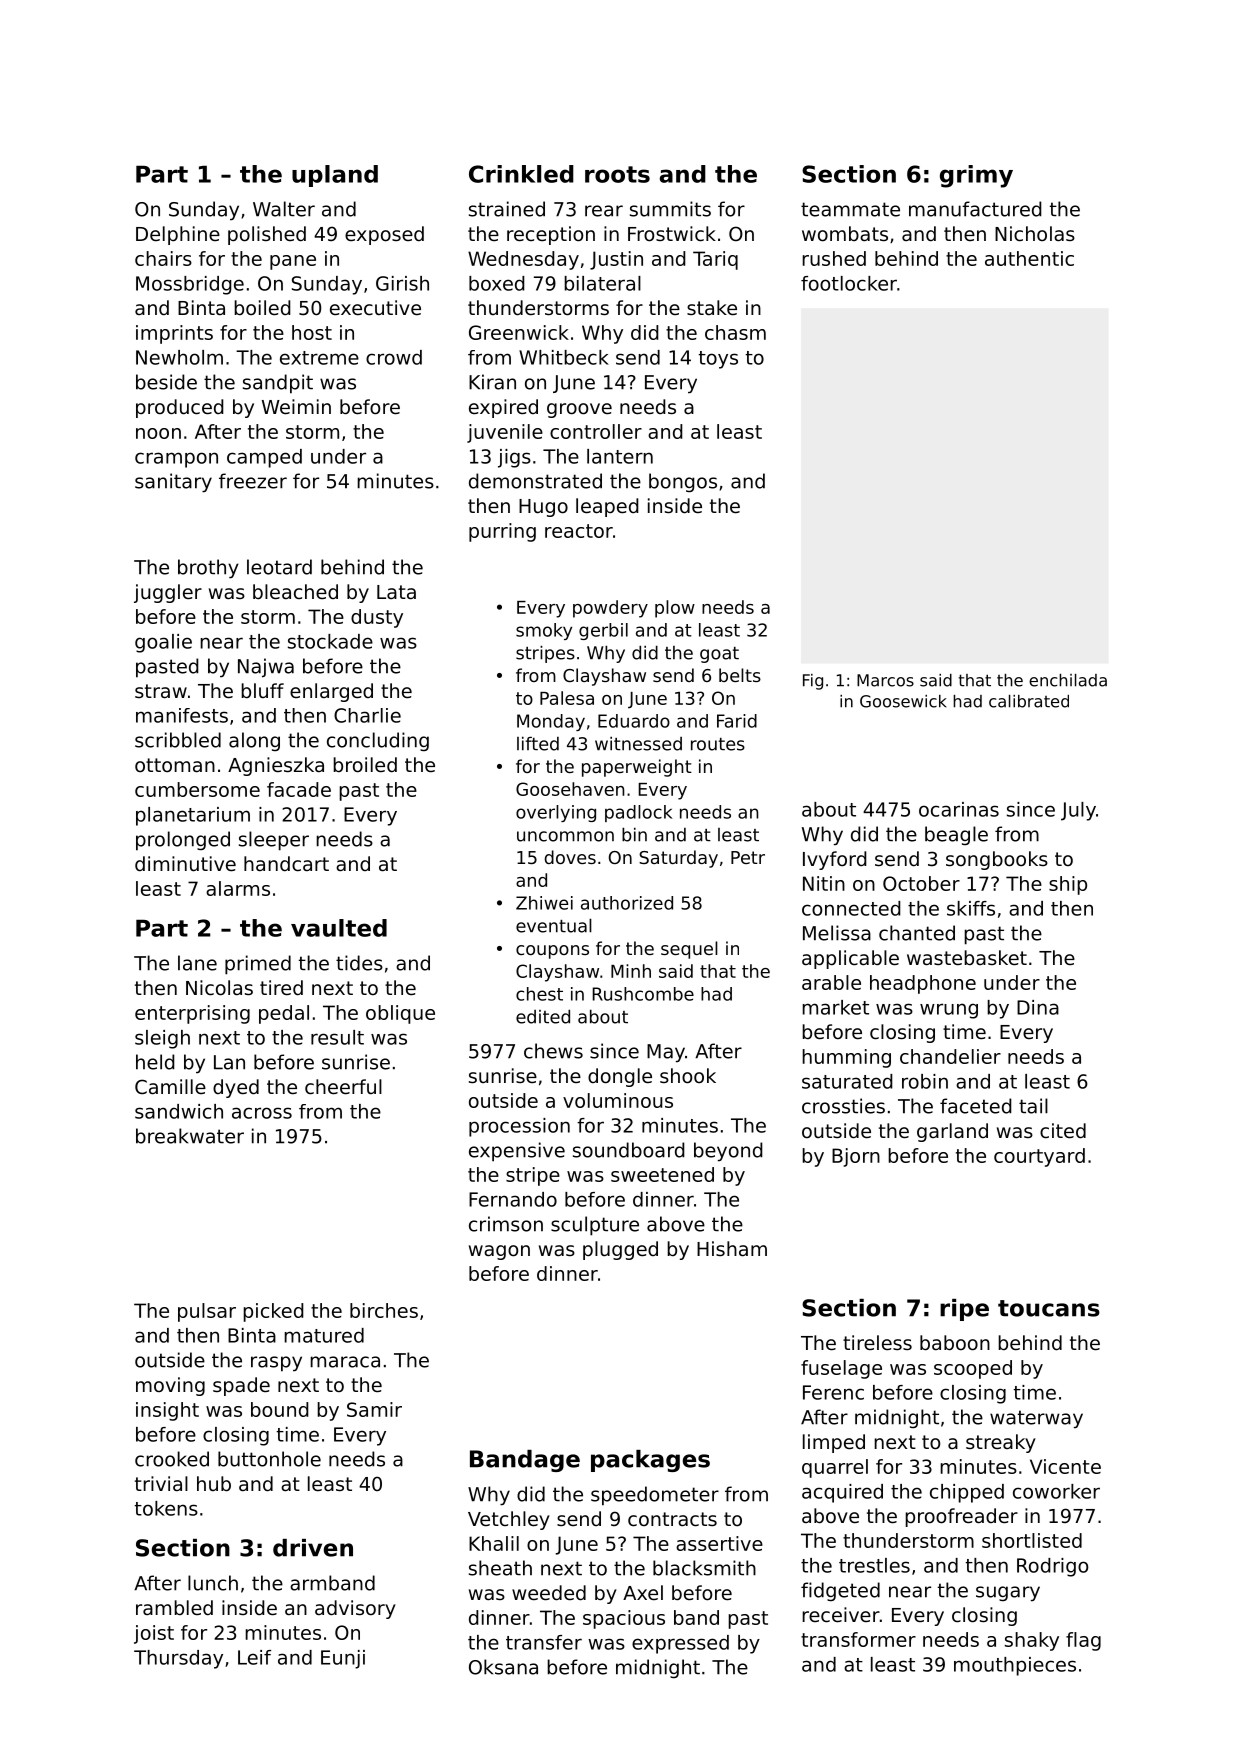 Image resolution: width=1243 pixels, height=1758 pixels. Describe the element at coordinates (1065, 1466) in the screenshot. I see `Vicente` at that location.
